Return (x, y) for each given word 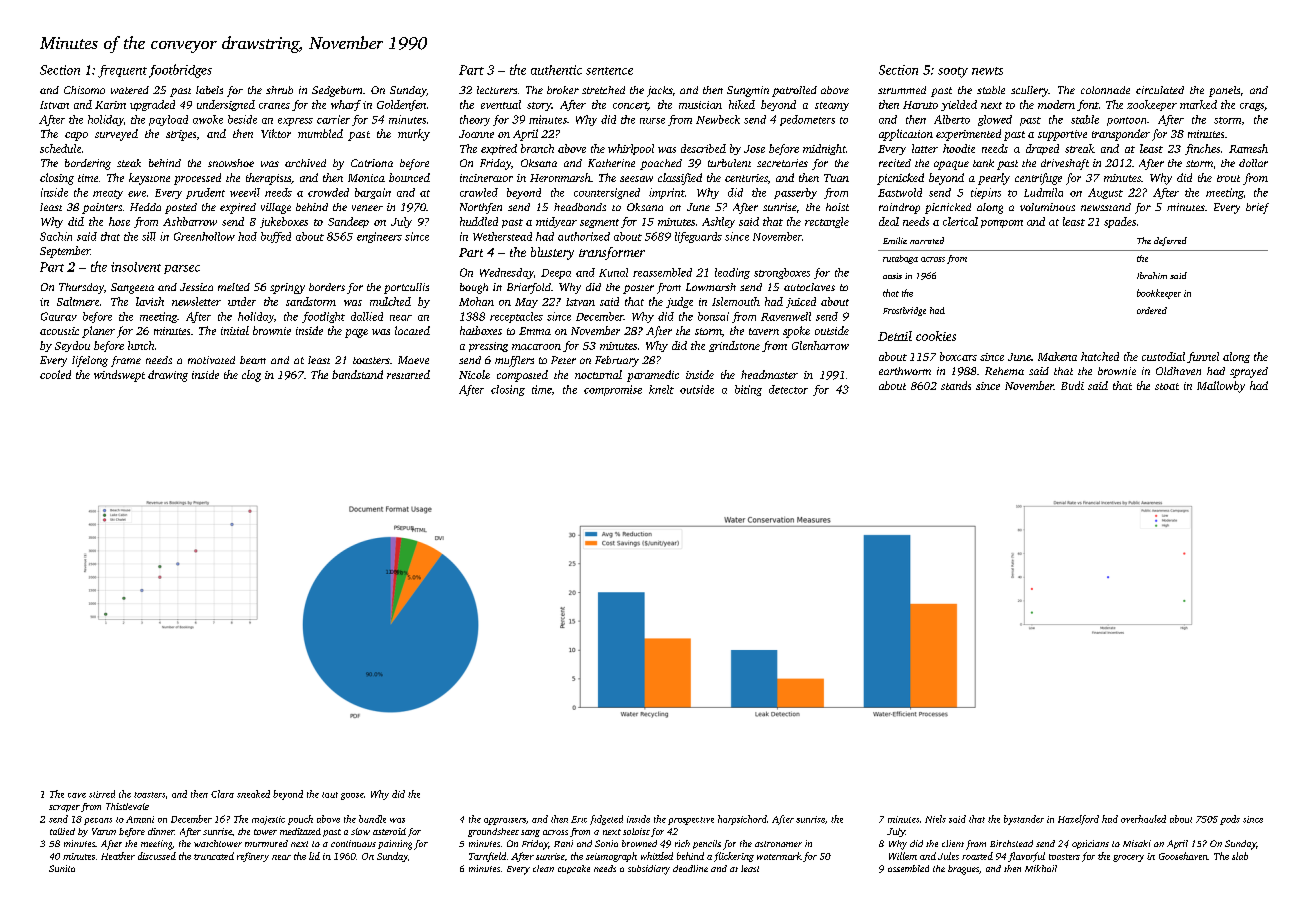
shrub (279, 90)
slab (1240, 856)
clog (251, 376)
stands (956, 385)
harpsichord (742, 820)
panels (1224, 91)
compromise (613, 390)
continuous (353, 843)
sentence (609, 71)
